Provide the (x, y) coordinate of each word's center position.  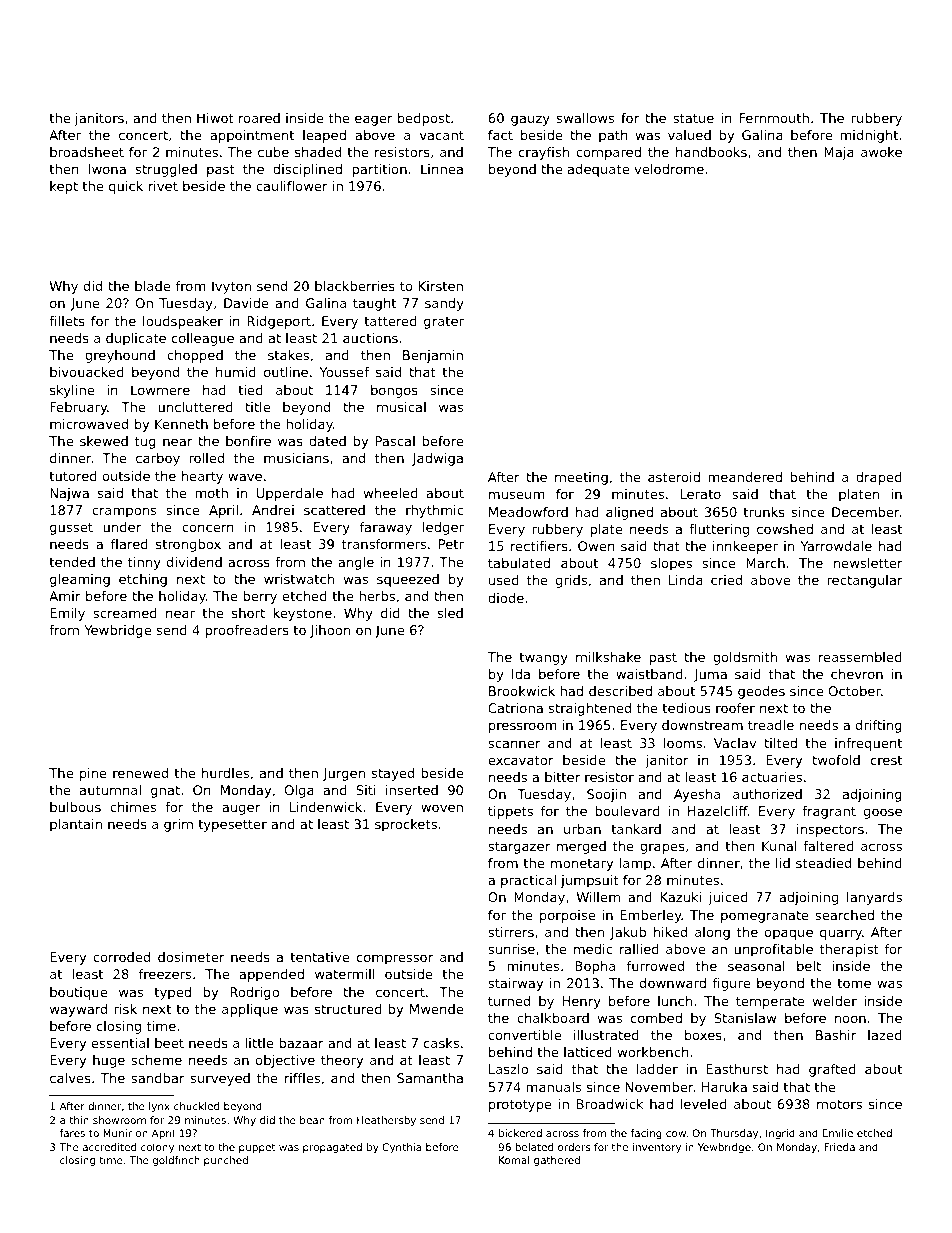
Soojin (606, 795)
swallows (585, 118)
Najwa (69, 494)
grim (178, 825)
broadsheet (87, 152)
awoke (881, 152)
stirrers (511, 932)
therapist (849, 950)
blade (152, 286)
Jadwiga (437, 459)
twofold (836, 760)
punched (226, 1161)
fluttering (719, 530)
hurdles (225, 773)
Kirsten (441, 286)
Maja (839, 153)
